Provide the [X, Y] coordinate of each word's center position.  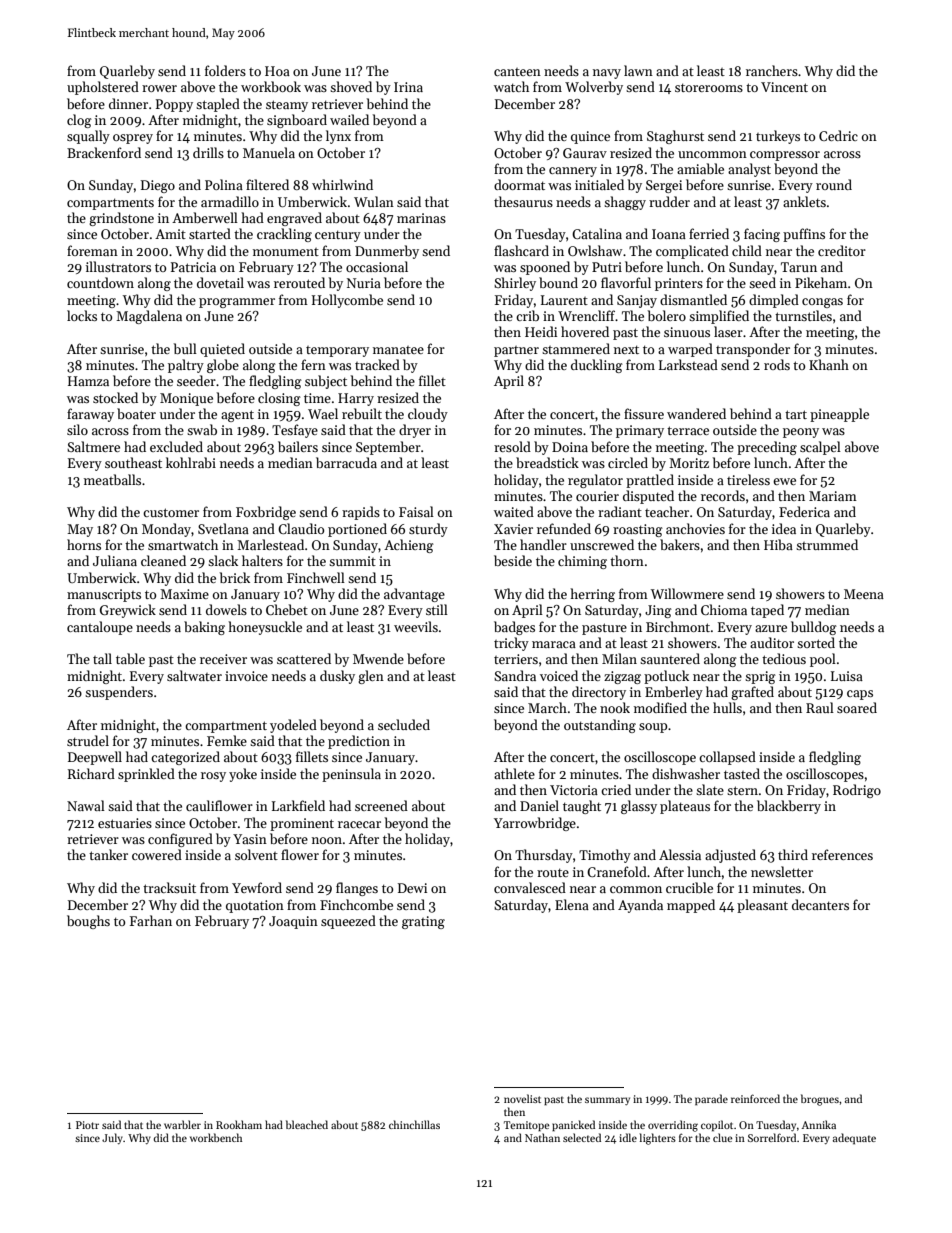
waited [514, 511]
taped [767, 611]
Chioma [724, 609]
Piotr [87, 1125]
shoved [351, 86]
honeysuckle [265, 628]
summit [352, 561]
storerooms [709, 87]
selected [582, 1137]
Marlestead [270, 544]
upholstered [103, 88]
